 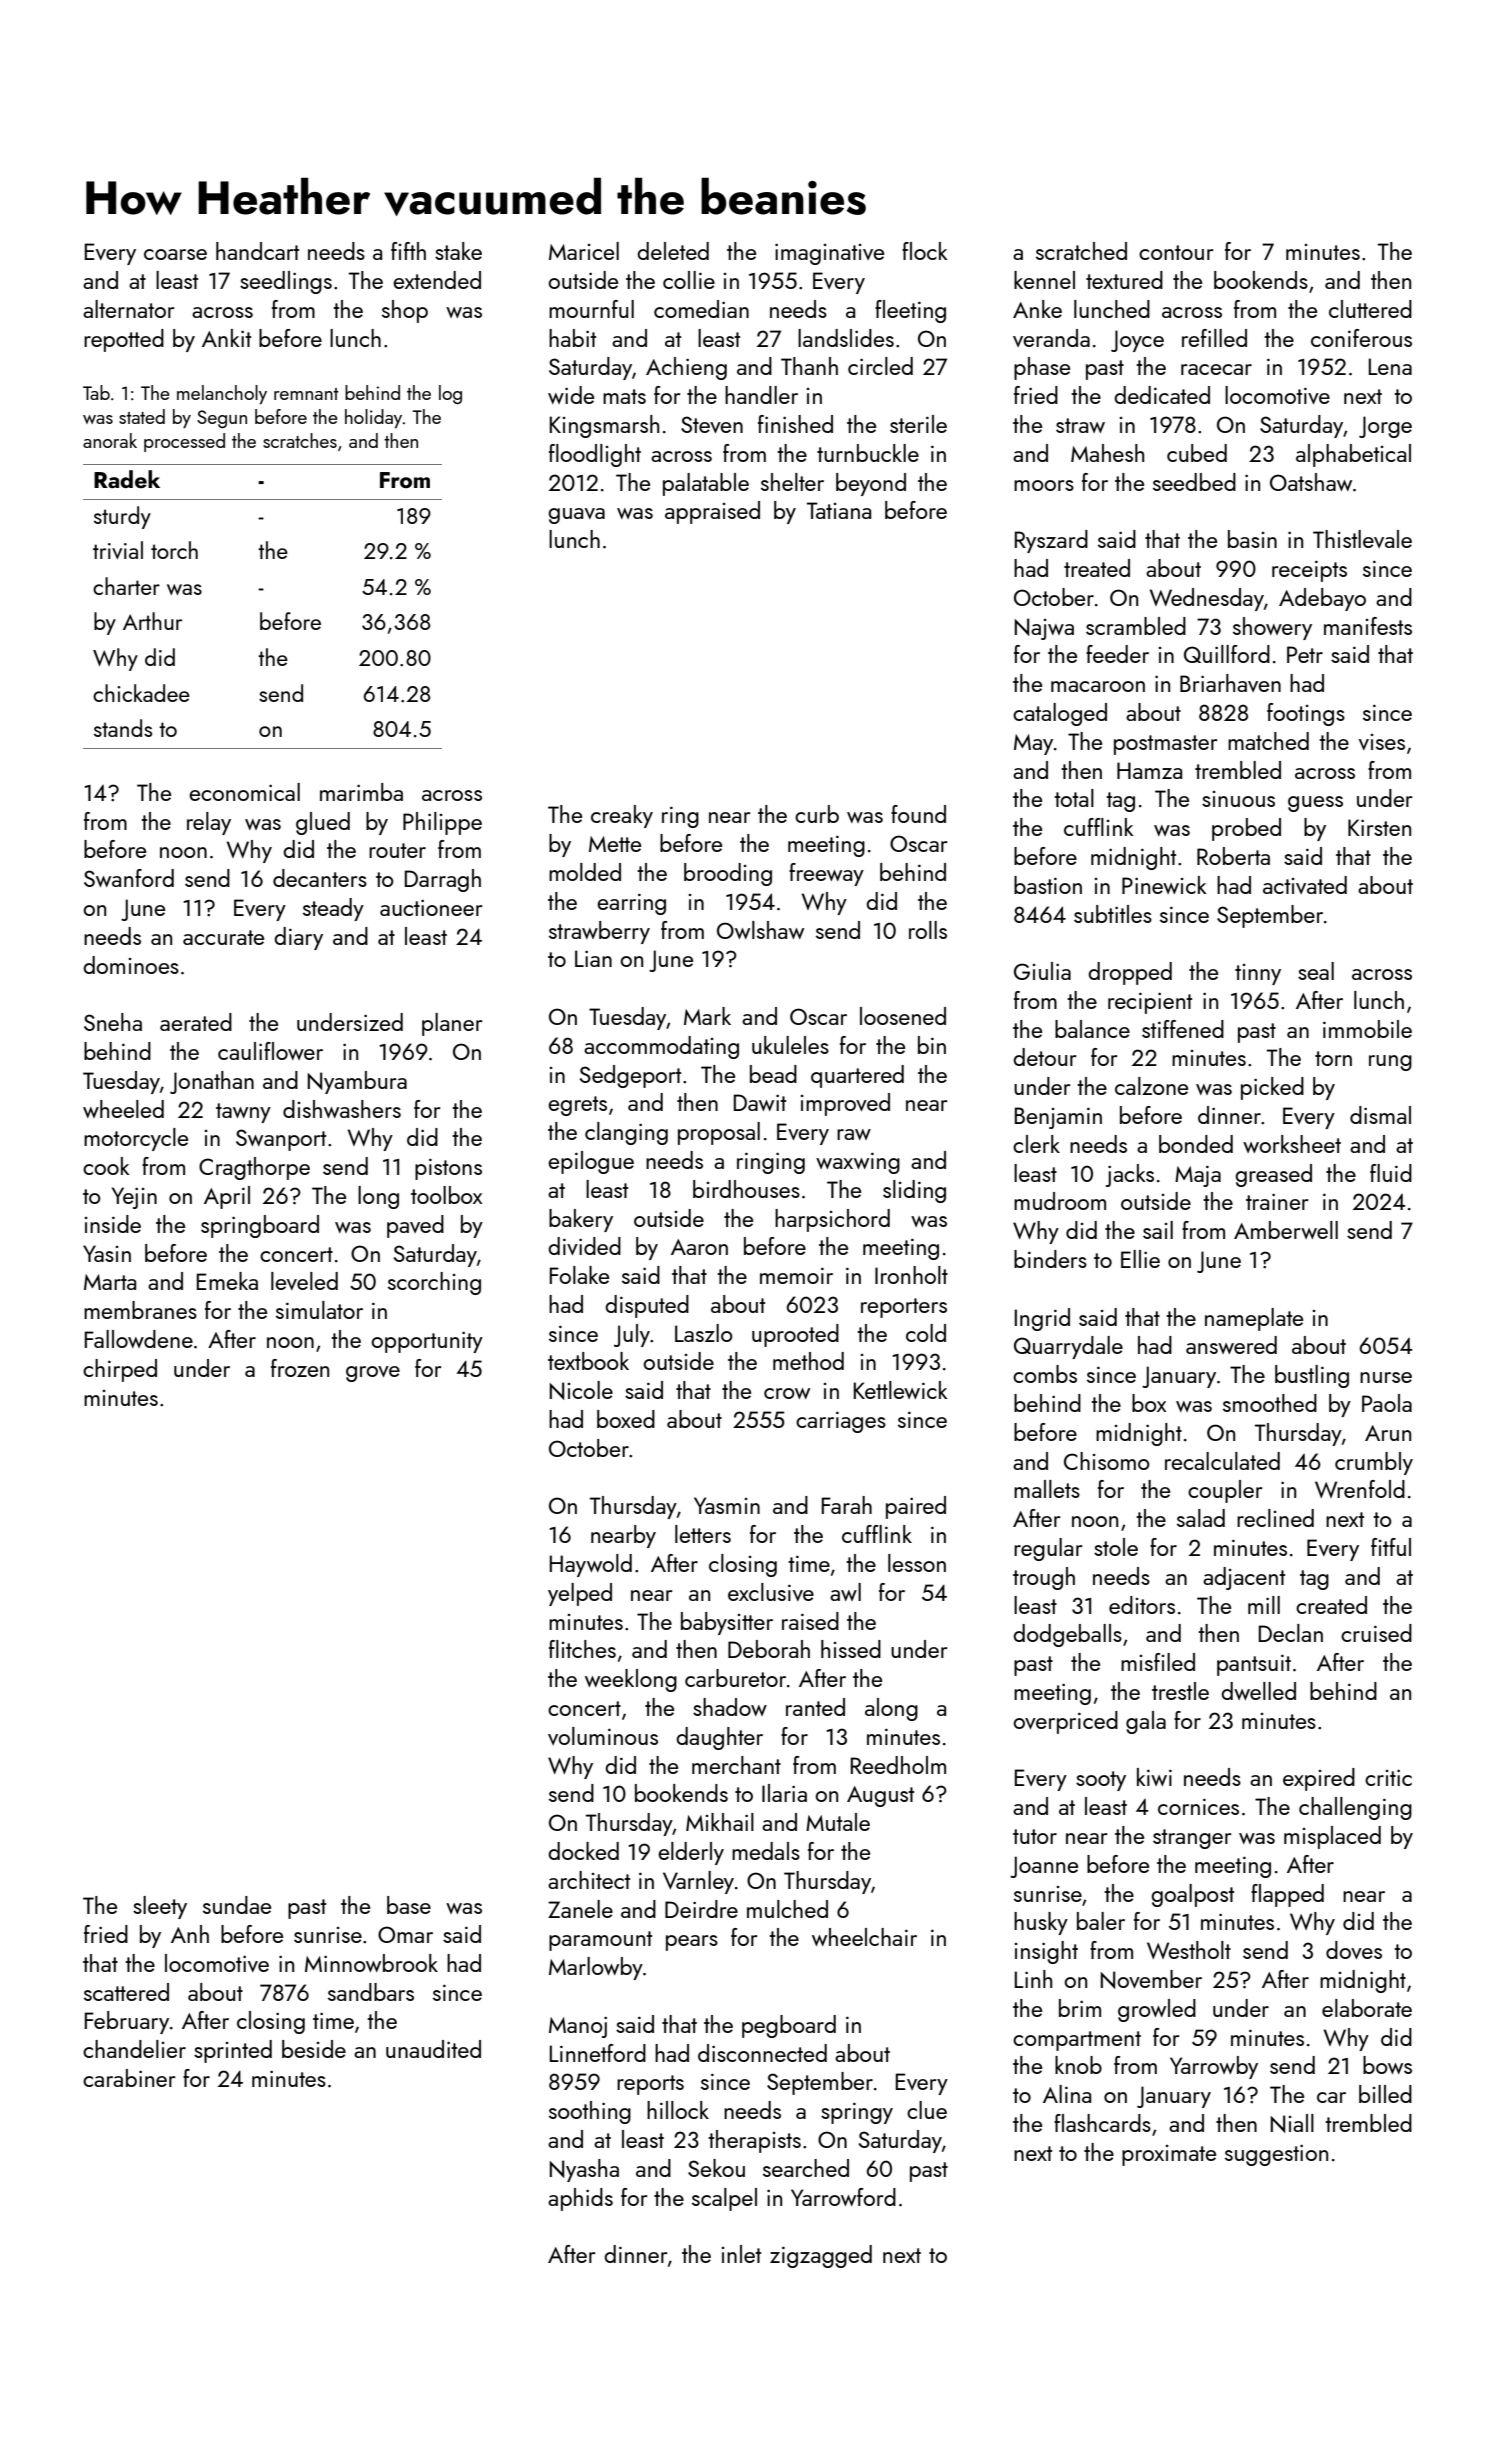 I want to click on coarse, so click(x=175, y=254).
